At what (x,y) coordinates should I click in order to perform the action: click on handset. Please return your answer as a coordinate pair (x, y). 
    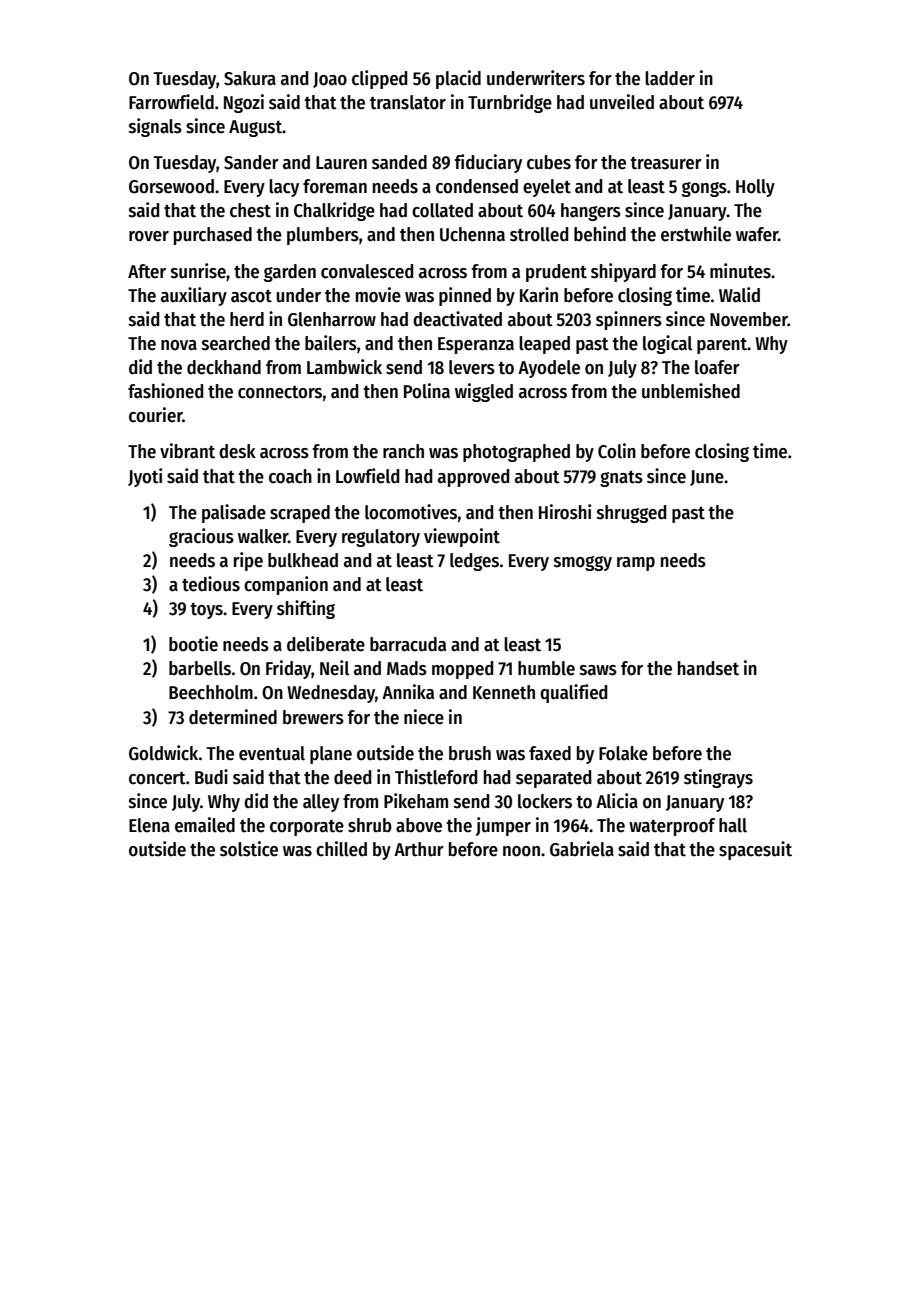
    Looking at the image, I should click on (708, 668).
